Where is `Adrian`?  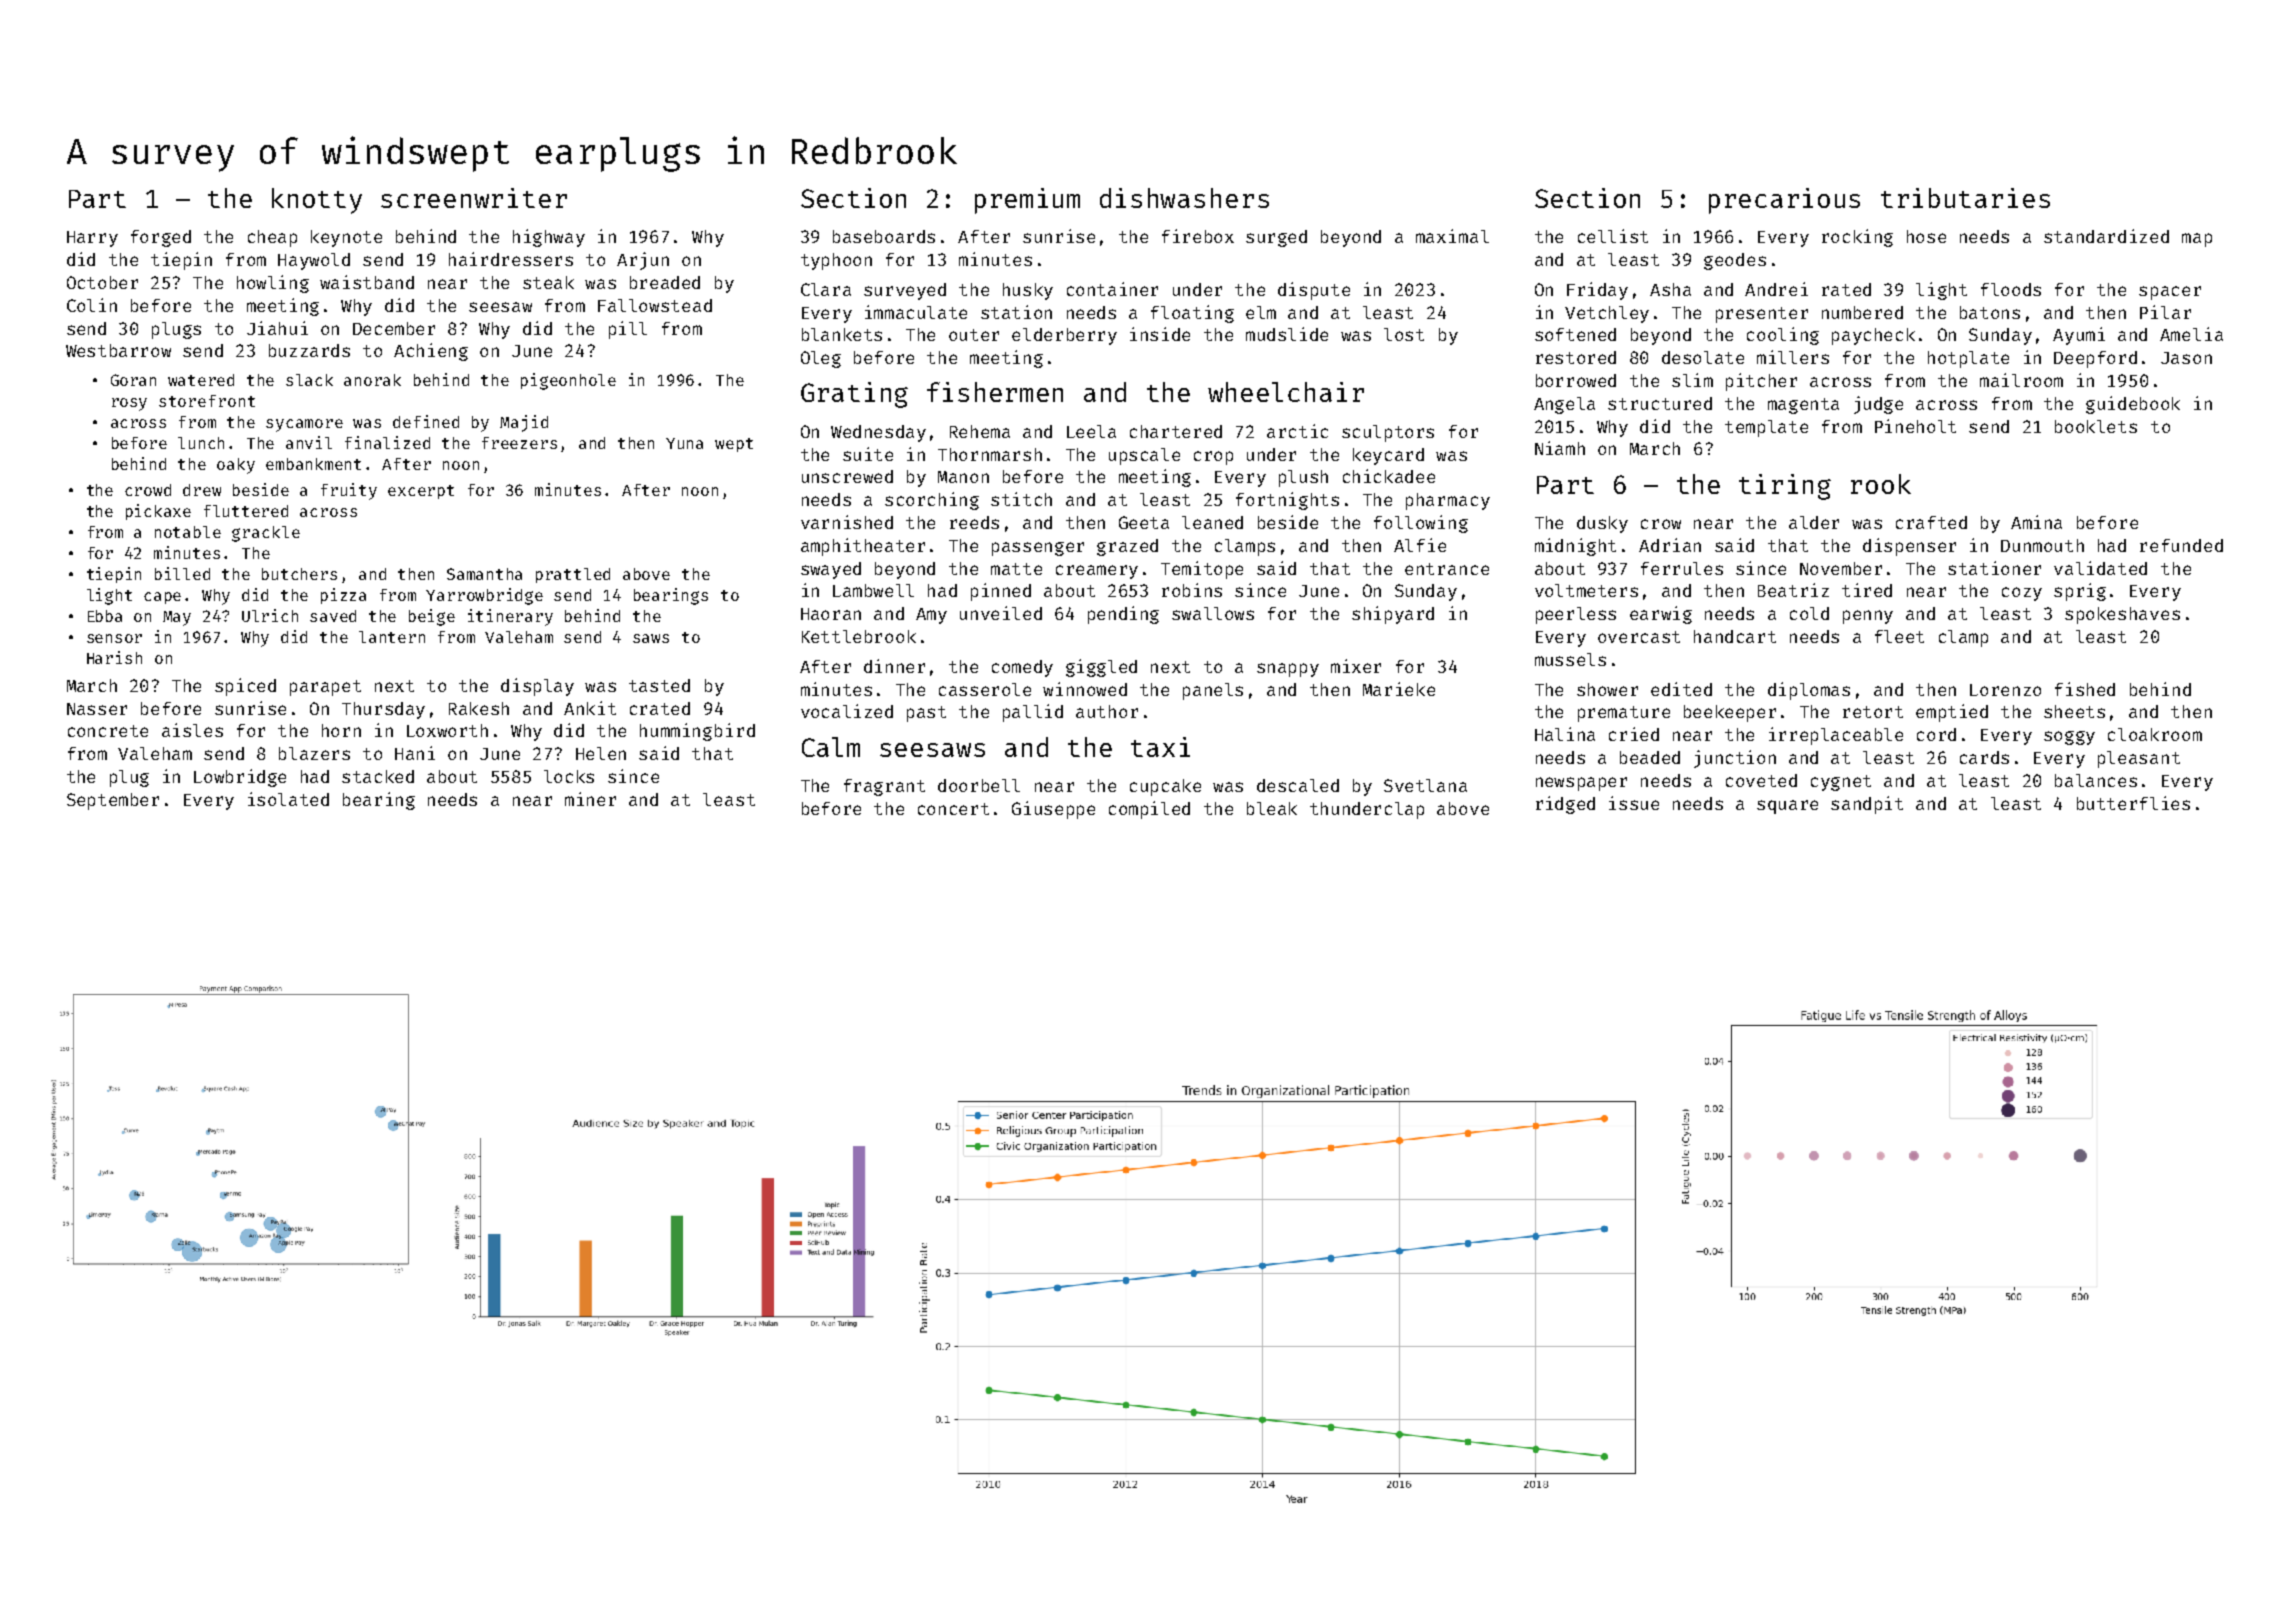
Adrian is located at coordinates (1670, 545).
